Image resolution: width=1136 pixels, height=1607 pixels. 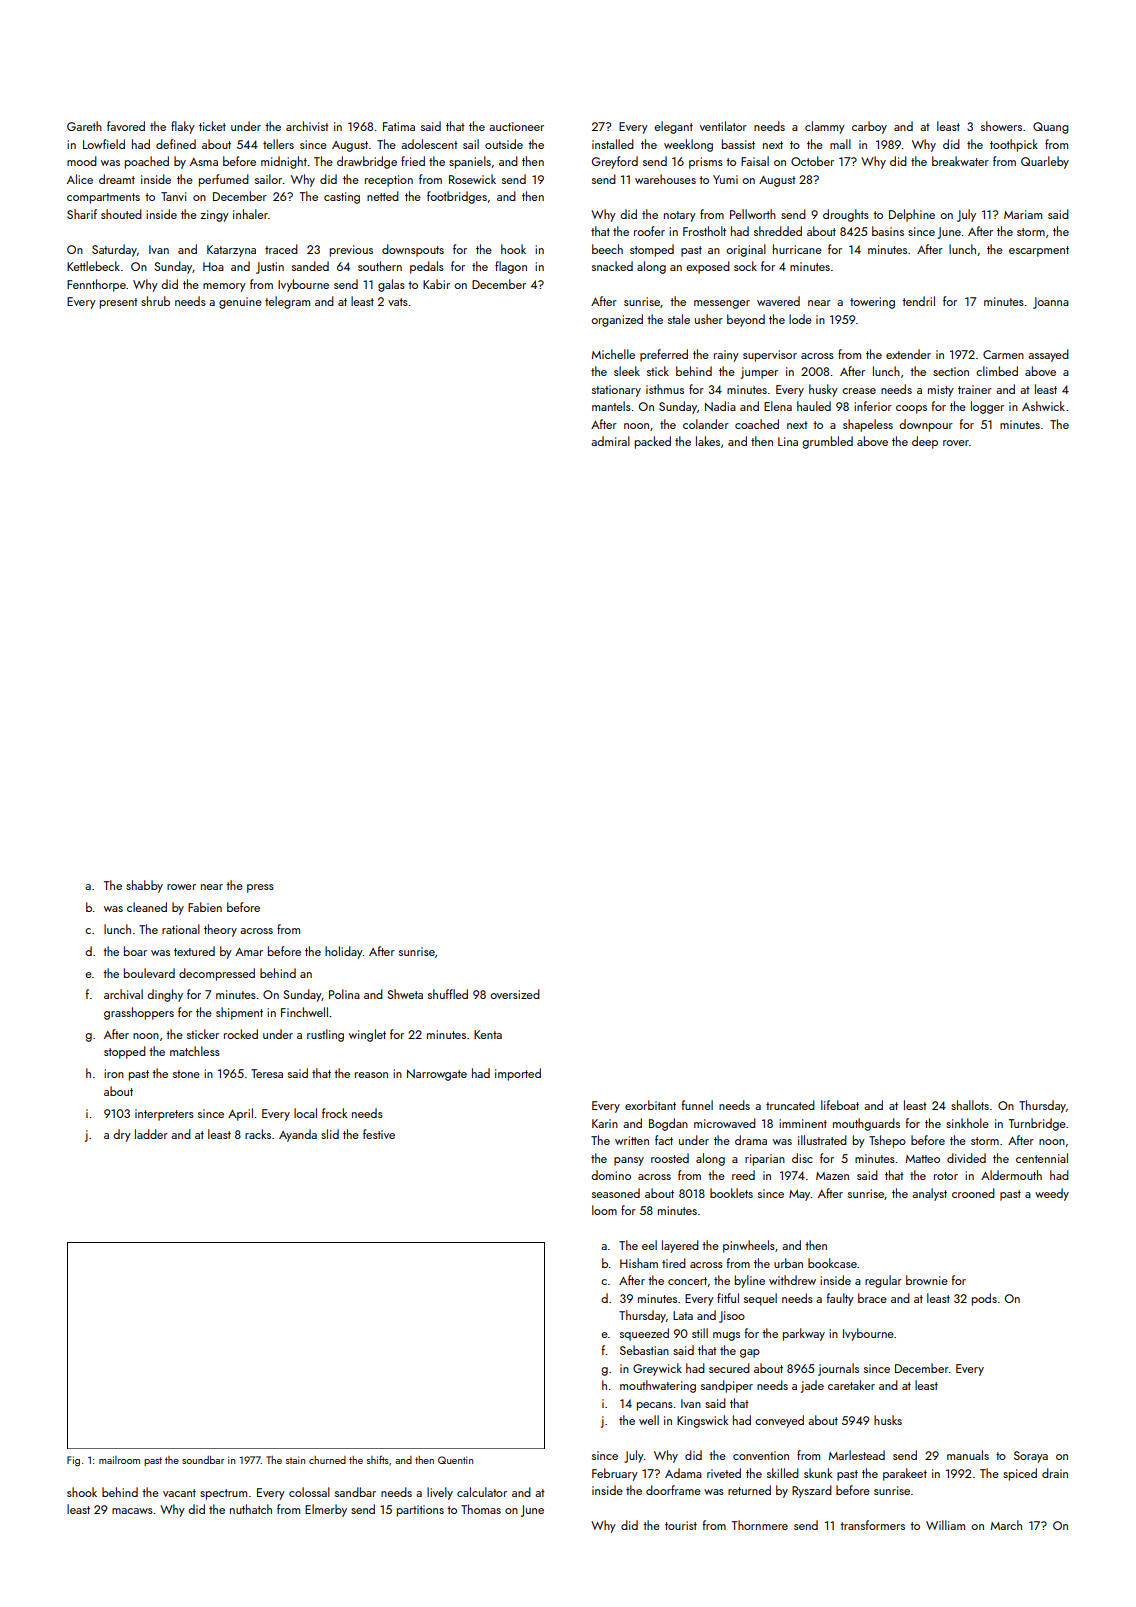 I want to click on crooned, so click(x=973, y=1193).
